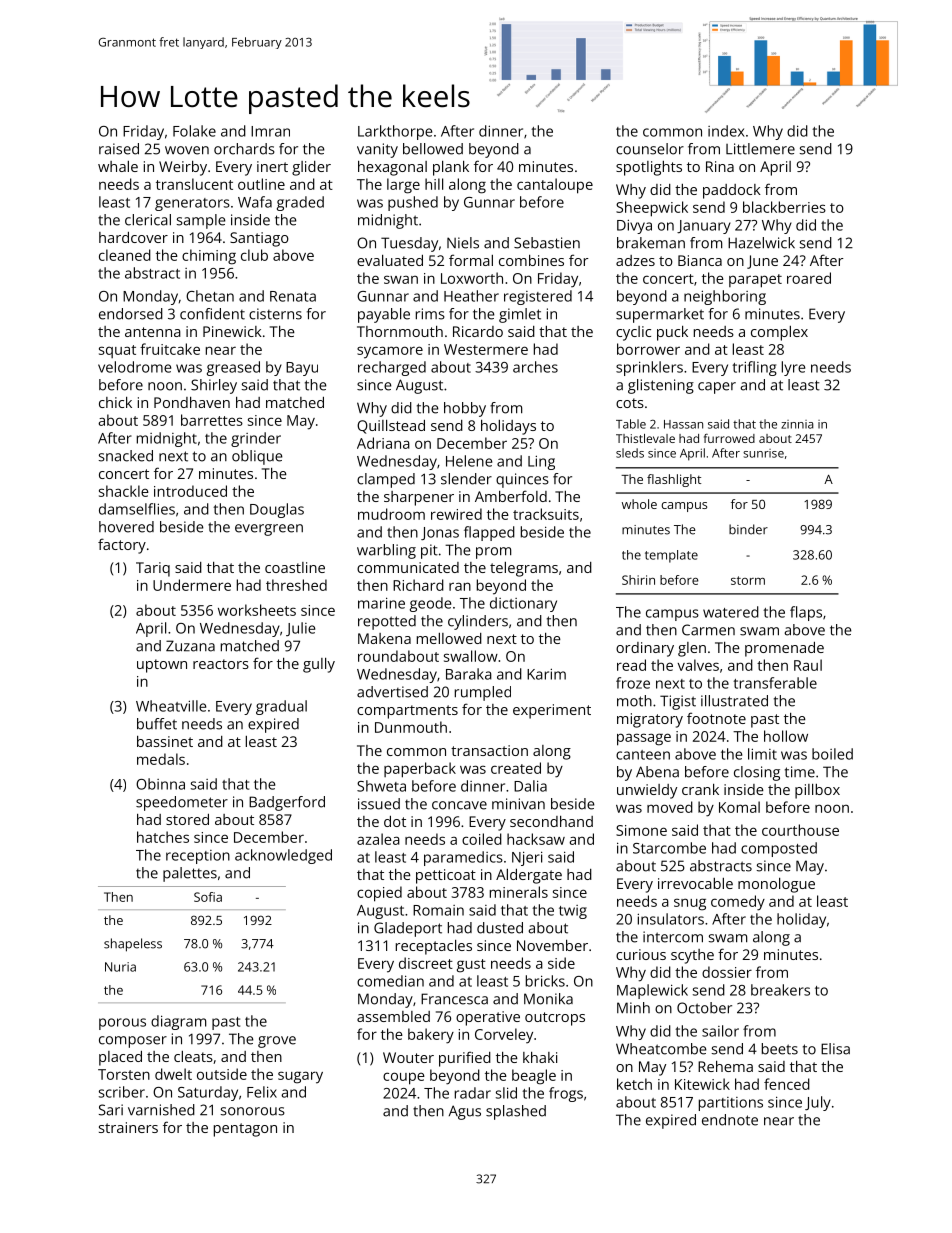 Image resolution: width=952 pixels, height=1233 pixels. Describe the element at coordinates (683, 424) in the screenshot. I see `Hassan` at that location.
